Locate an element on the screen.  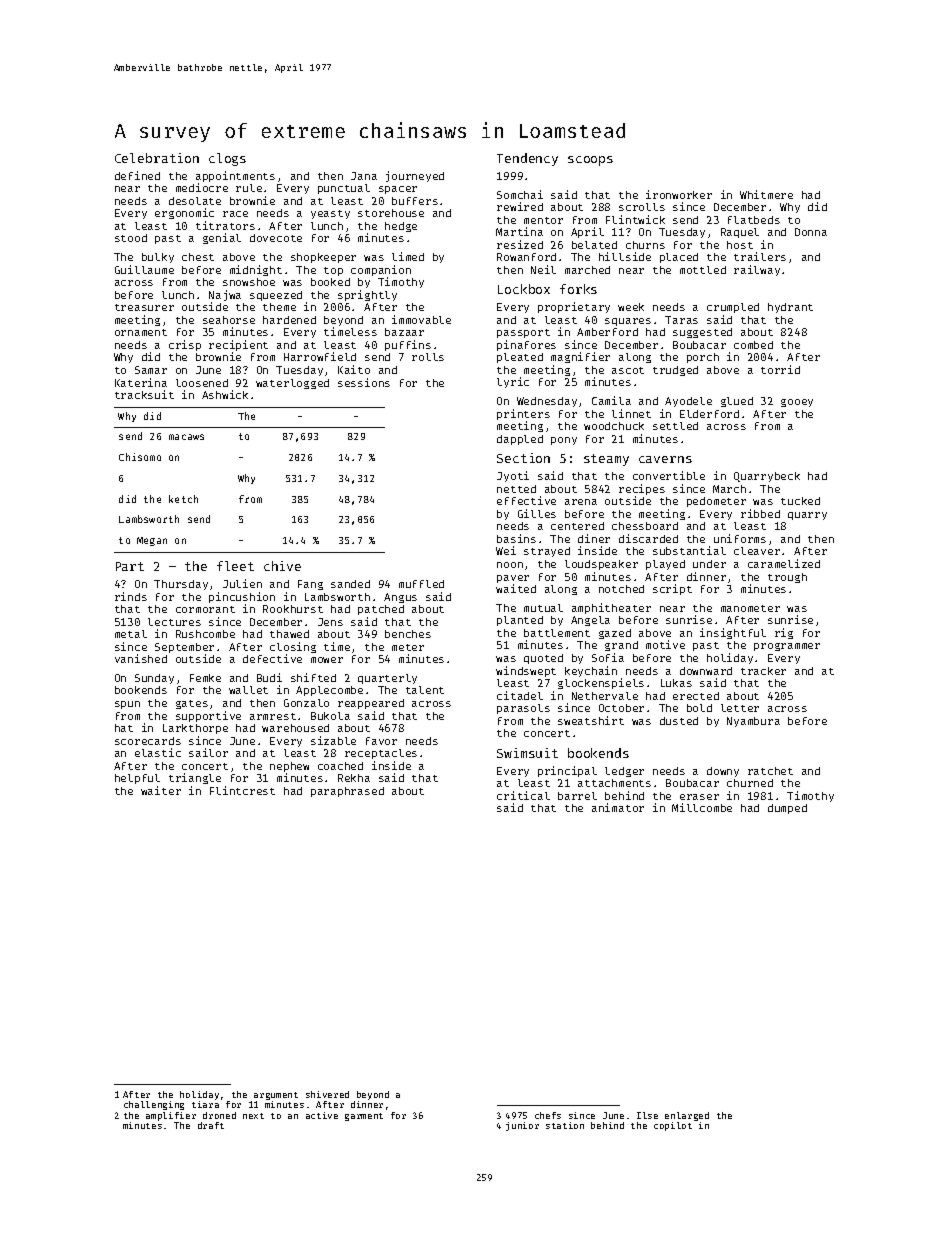
porch is located at coordinates (703, 358).
